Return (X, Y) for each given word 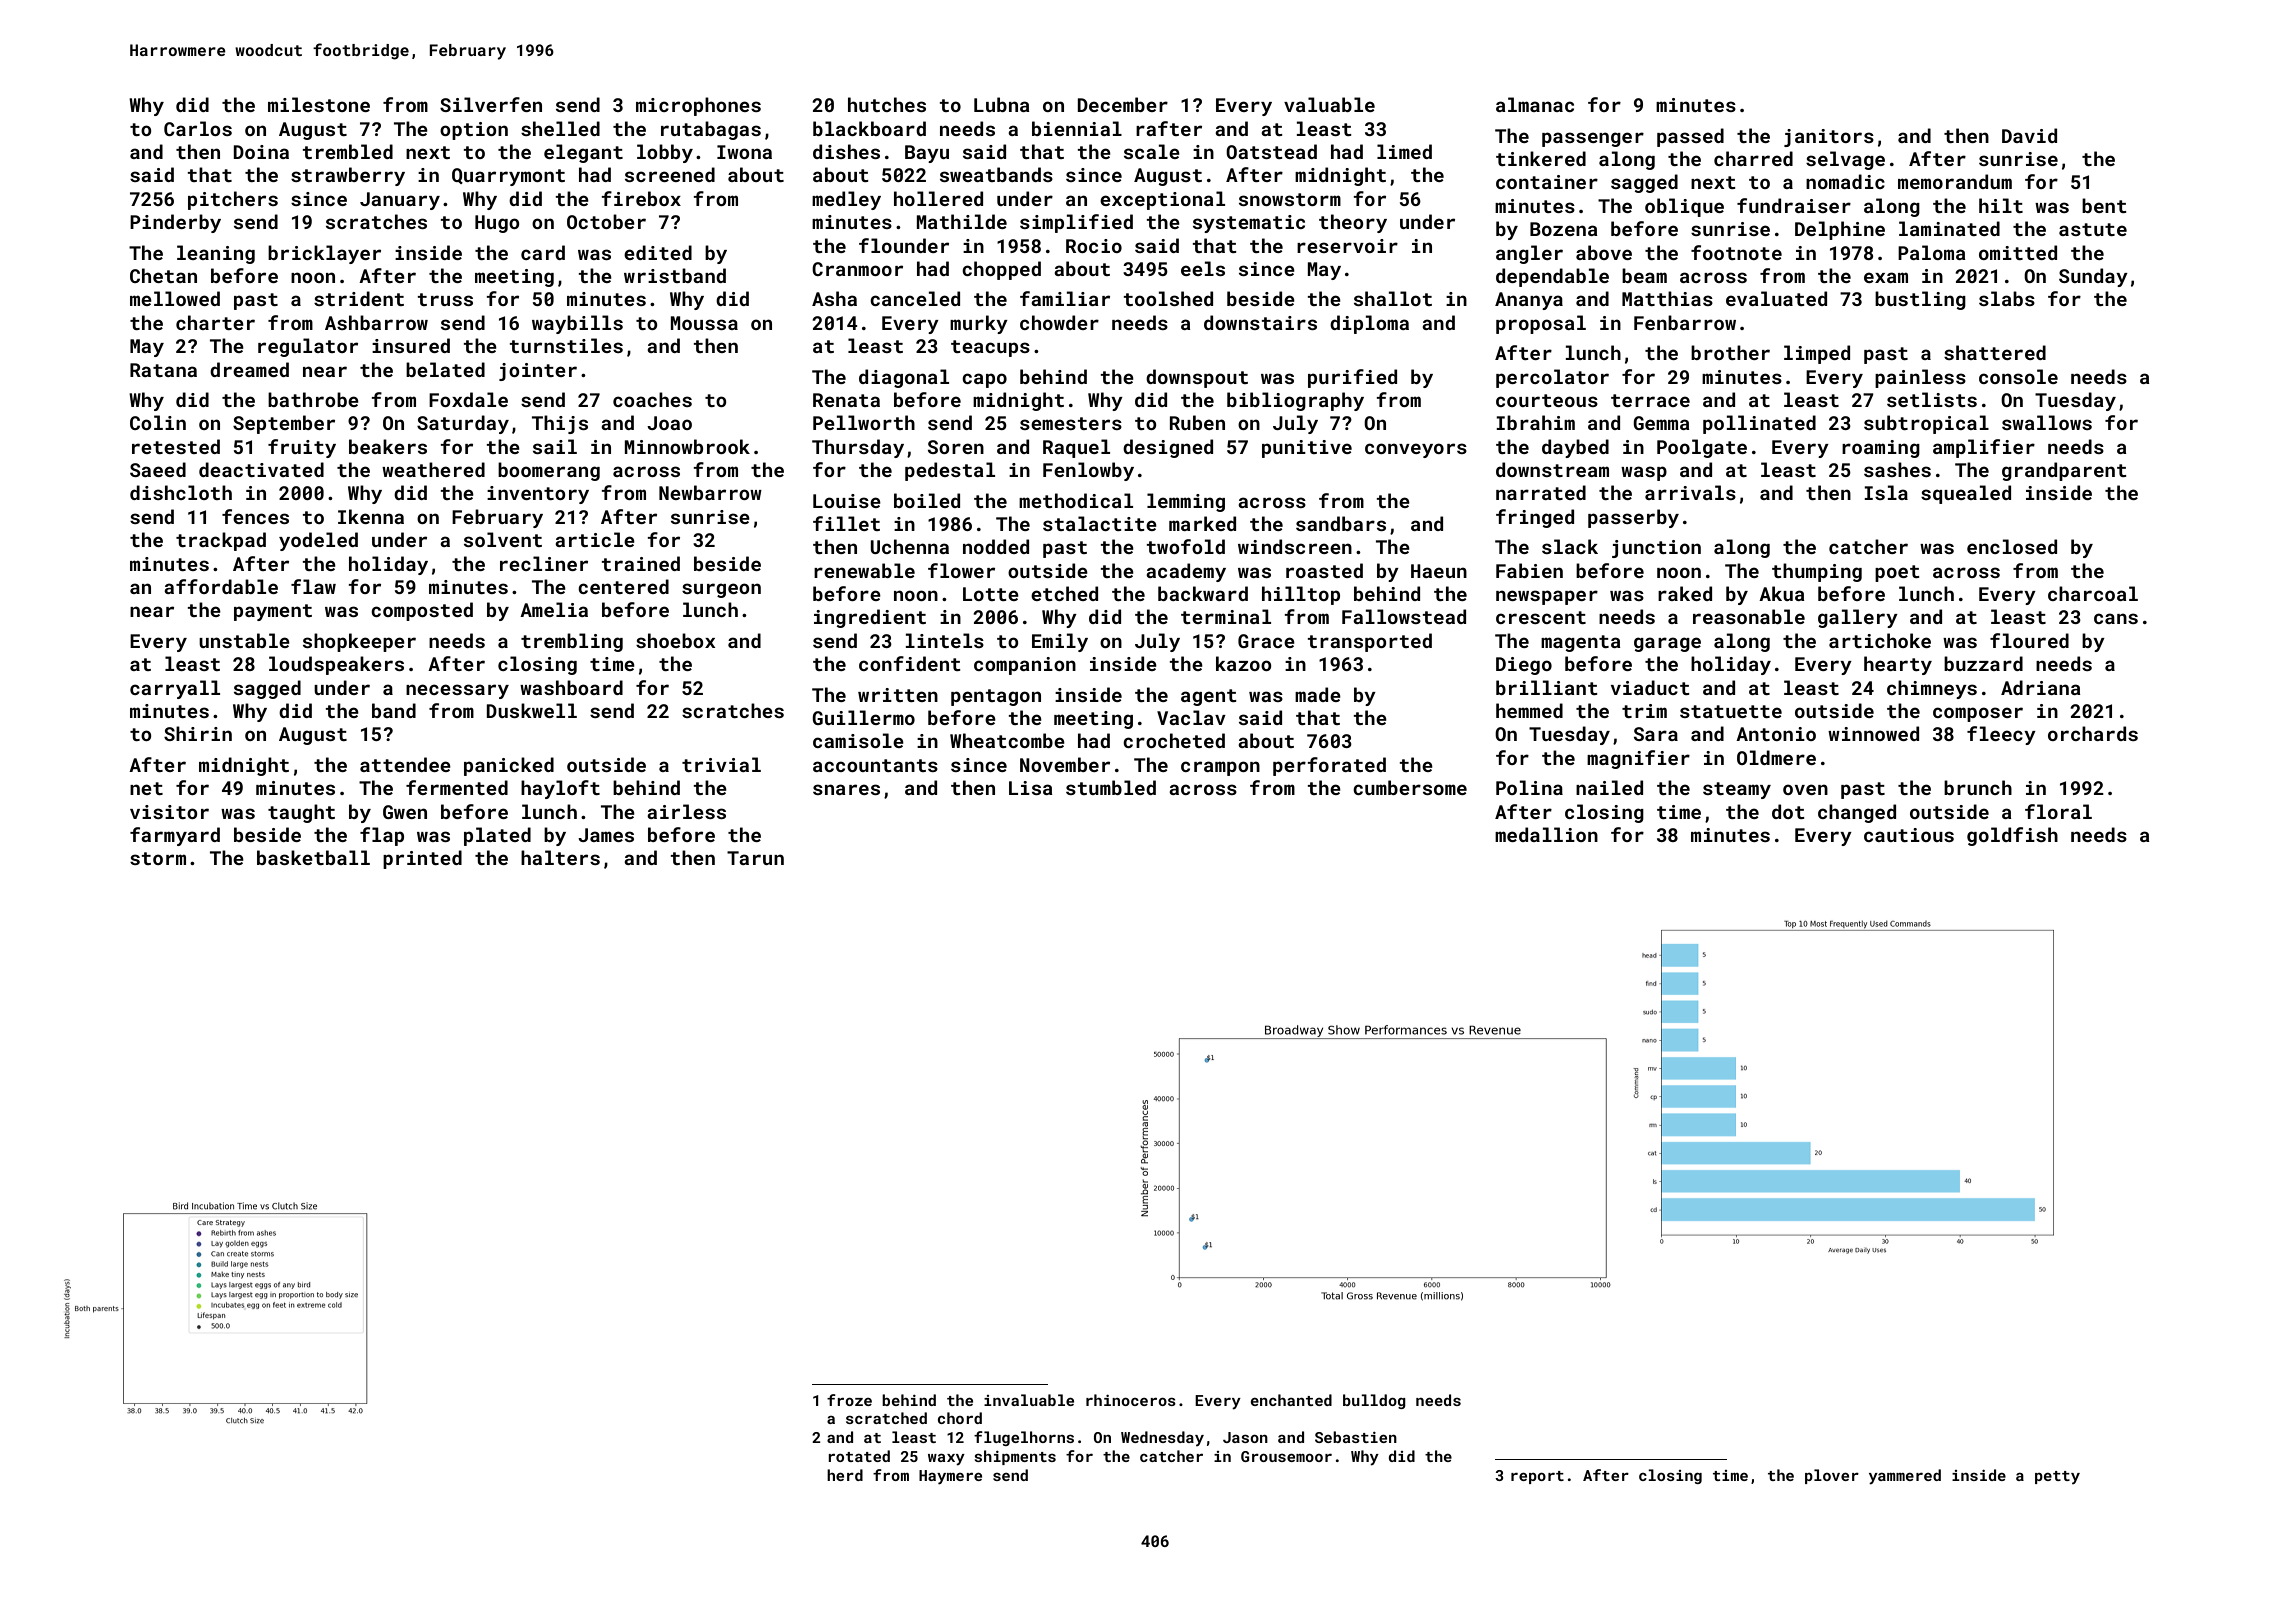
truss (445, 299)
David (2029, 135)
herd (845, 1475)
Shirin (198, 733)
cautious (1909, 835)
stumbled (1111, 787)
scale (1152, 151)
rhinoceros (1131, 1400)
